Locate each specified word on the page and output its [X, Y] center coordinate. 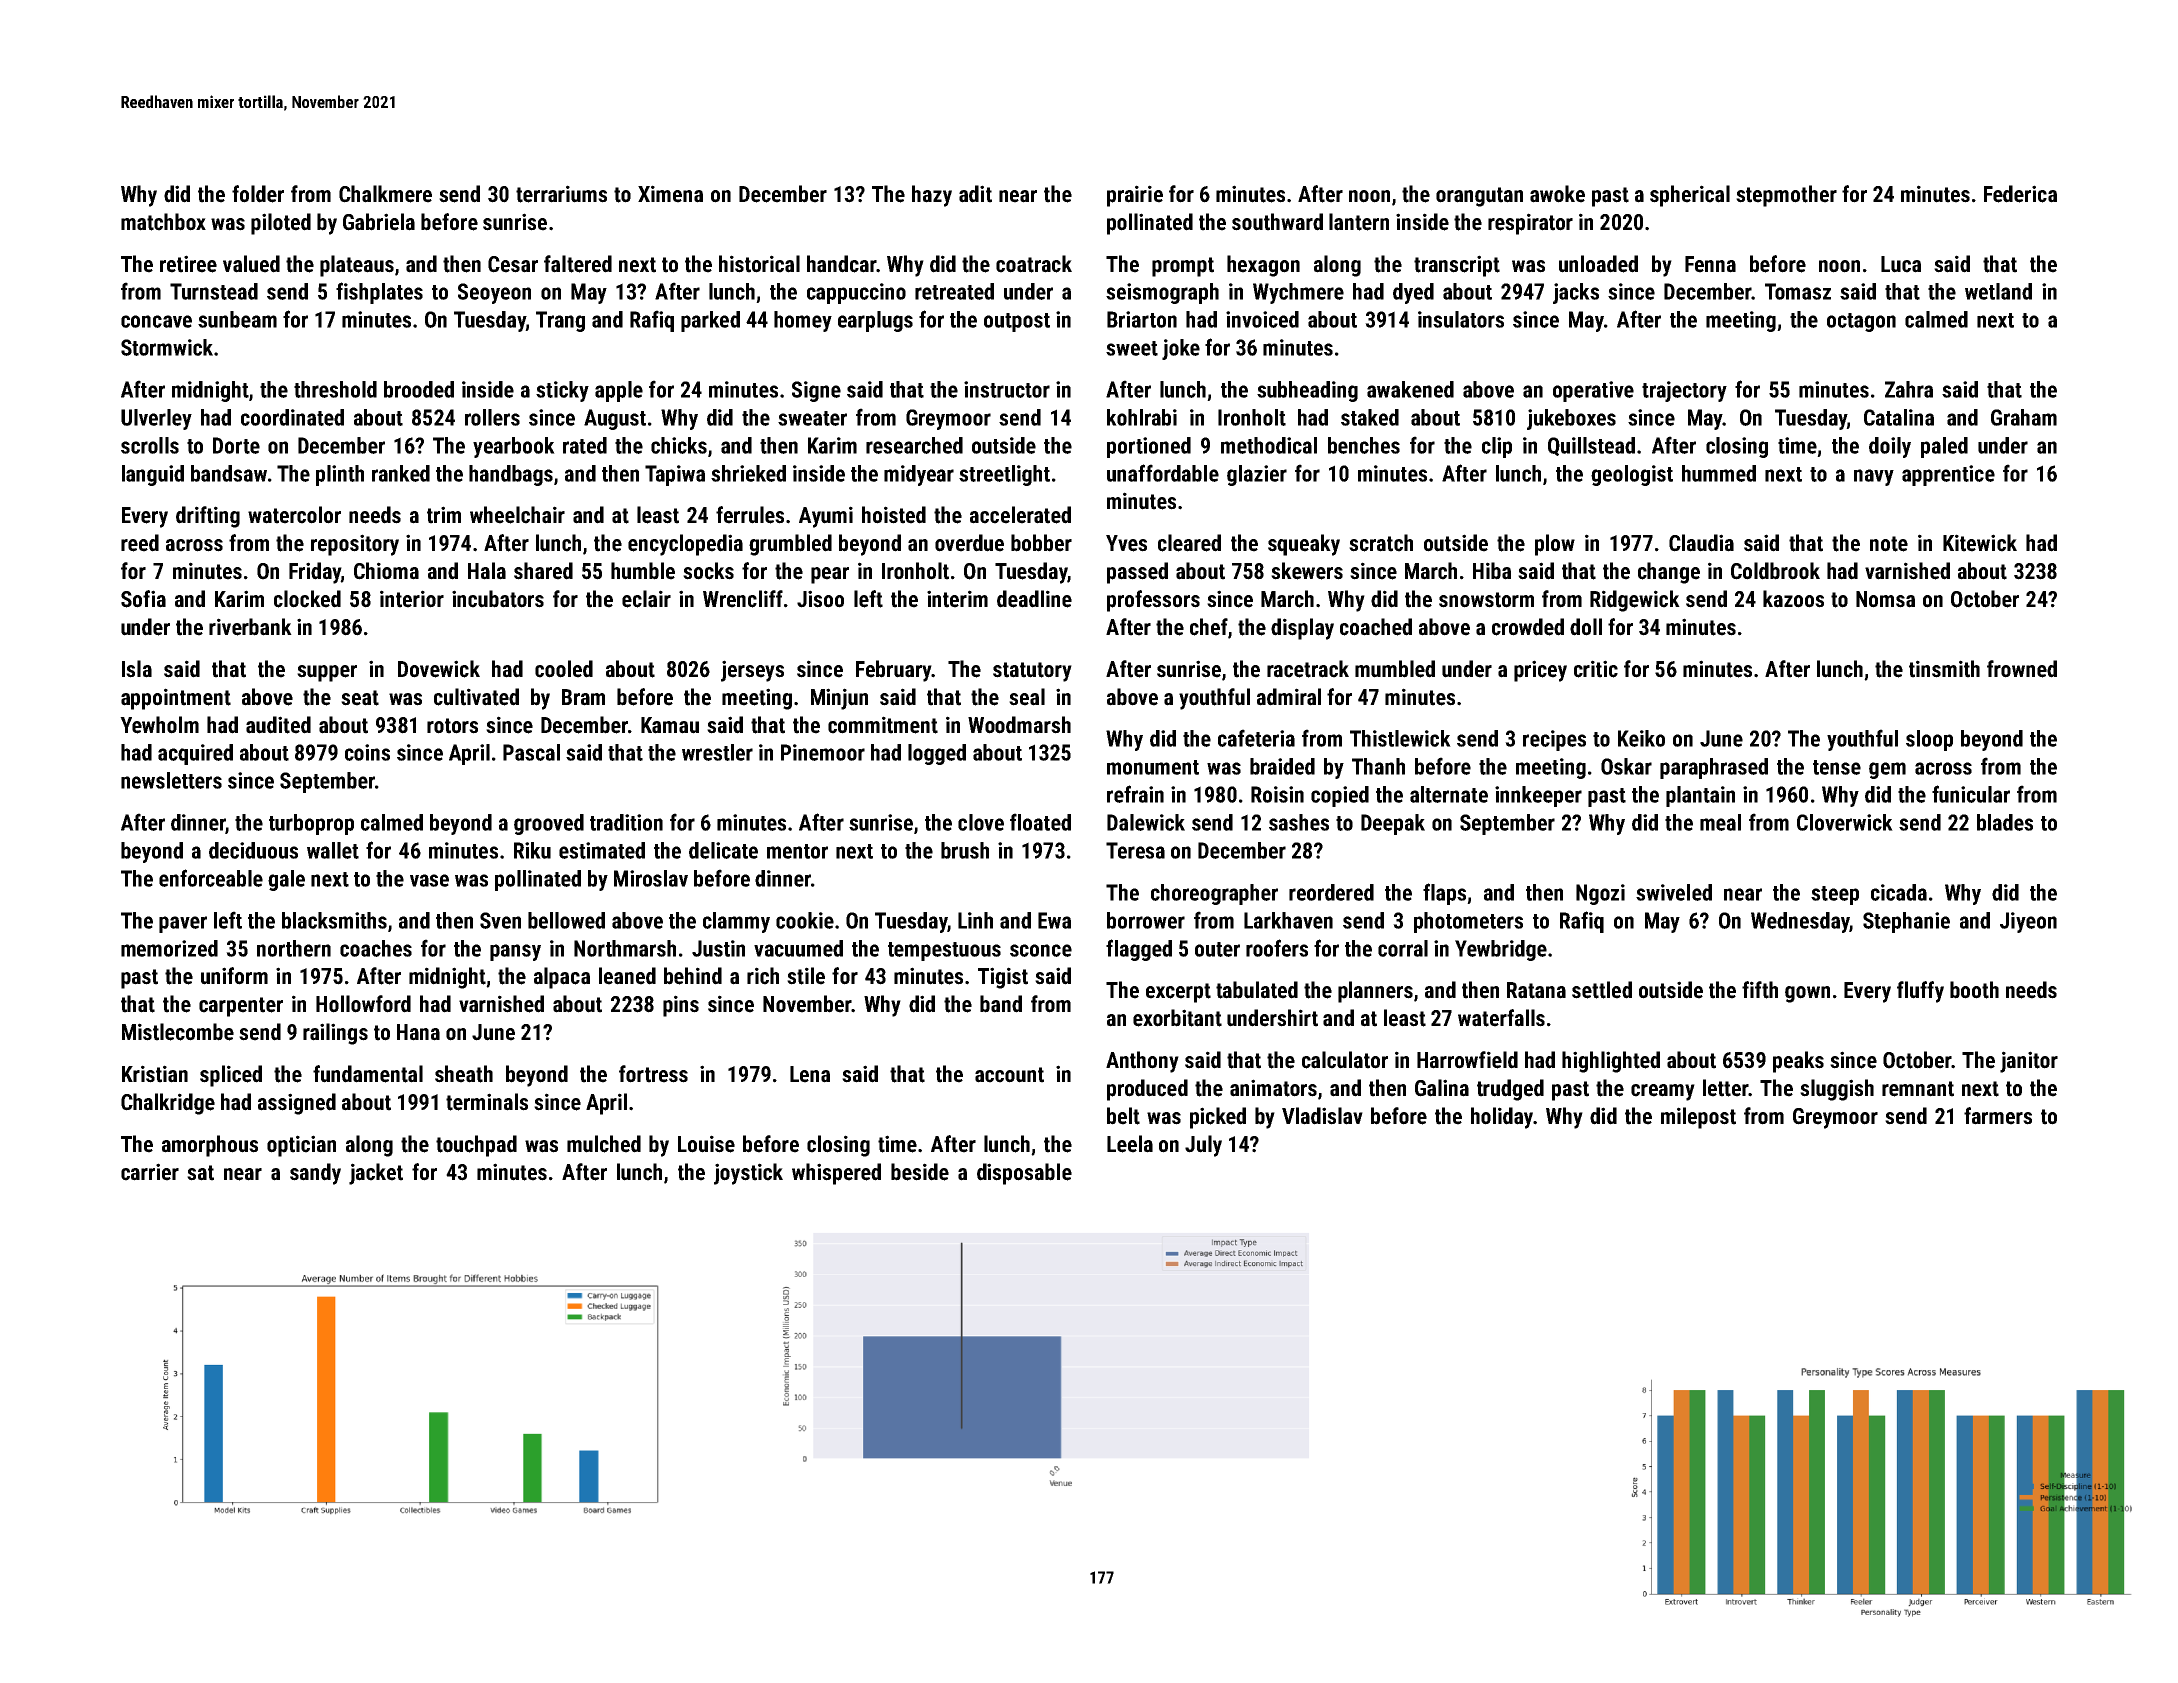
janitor [2029, 1062]
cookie [805, 920]
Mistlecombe [178, 1032]
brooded [419, 389]
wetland [1998, 291]
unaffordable [1163, 473]
